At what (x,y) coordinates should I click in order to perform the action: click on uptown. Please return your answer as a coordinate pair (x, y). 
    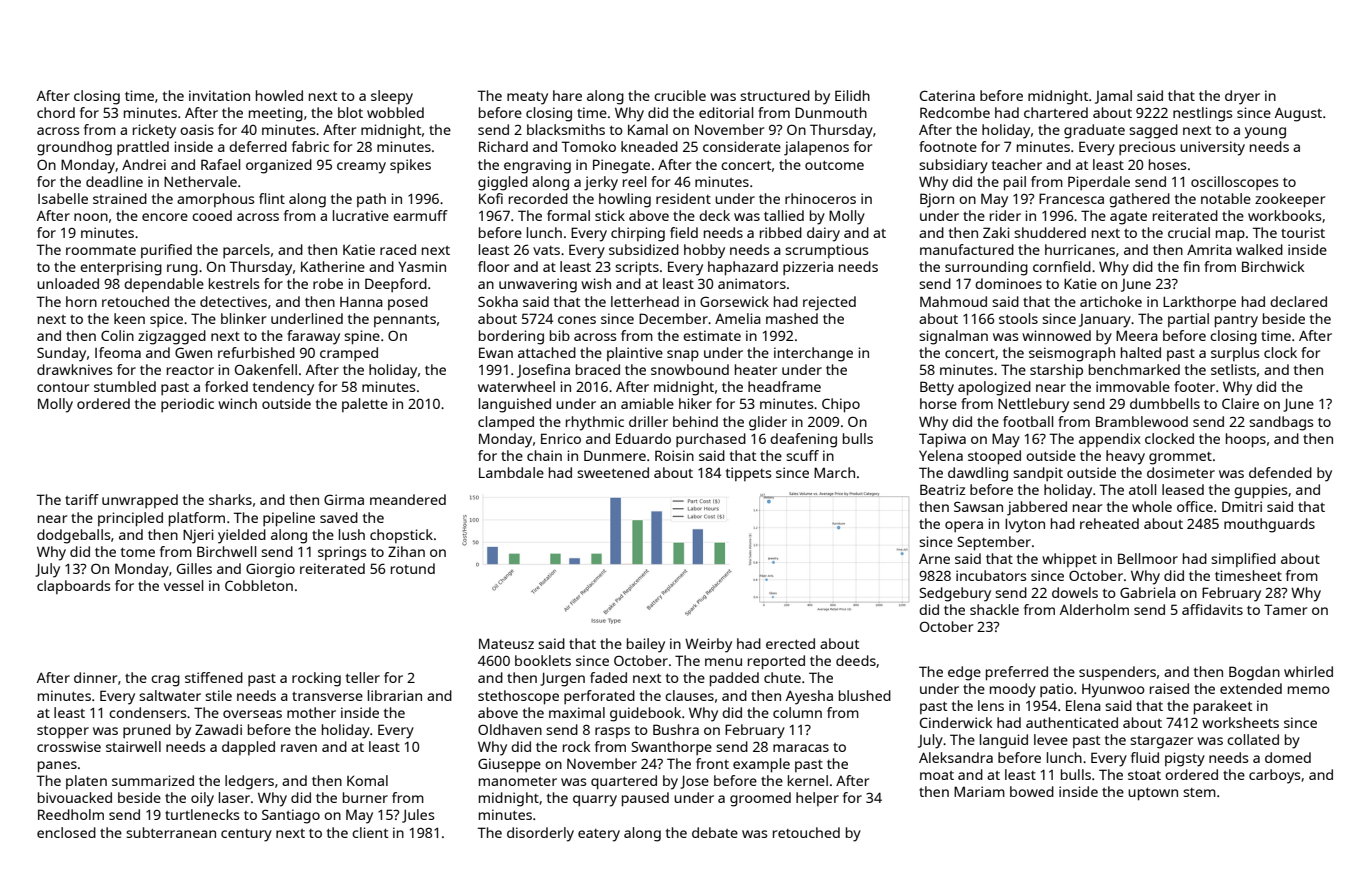
    Looking at the image, I should click on (1153, 794).
